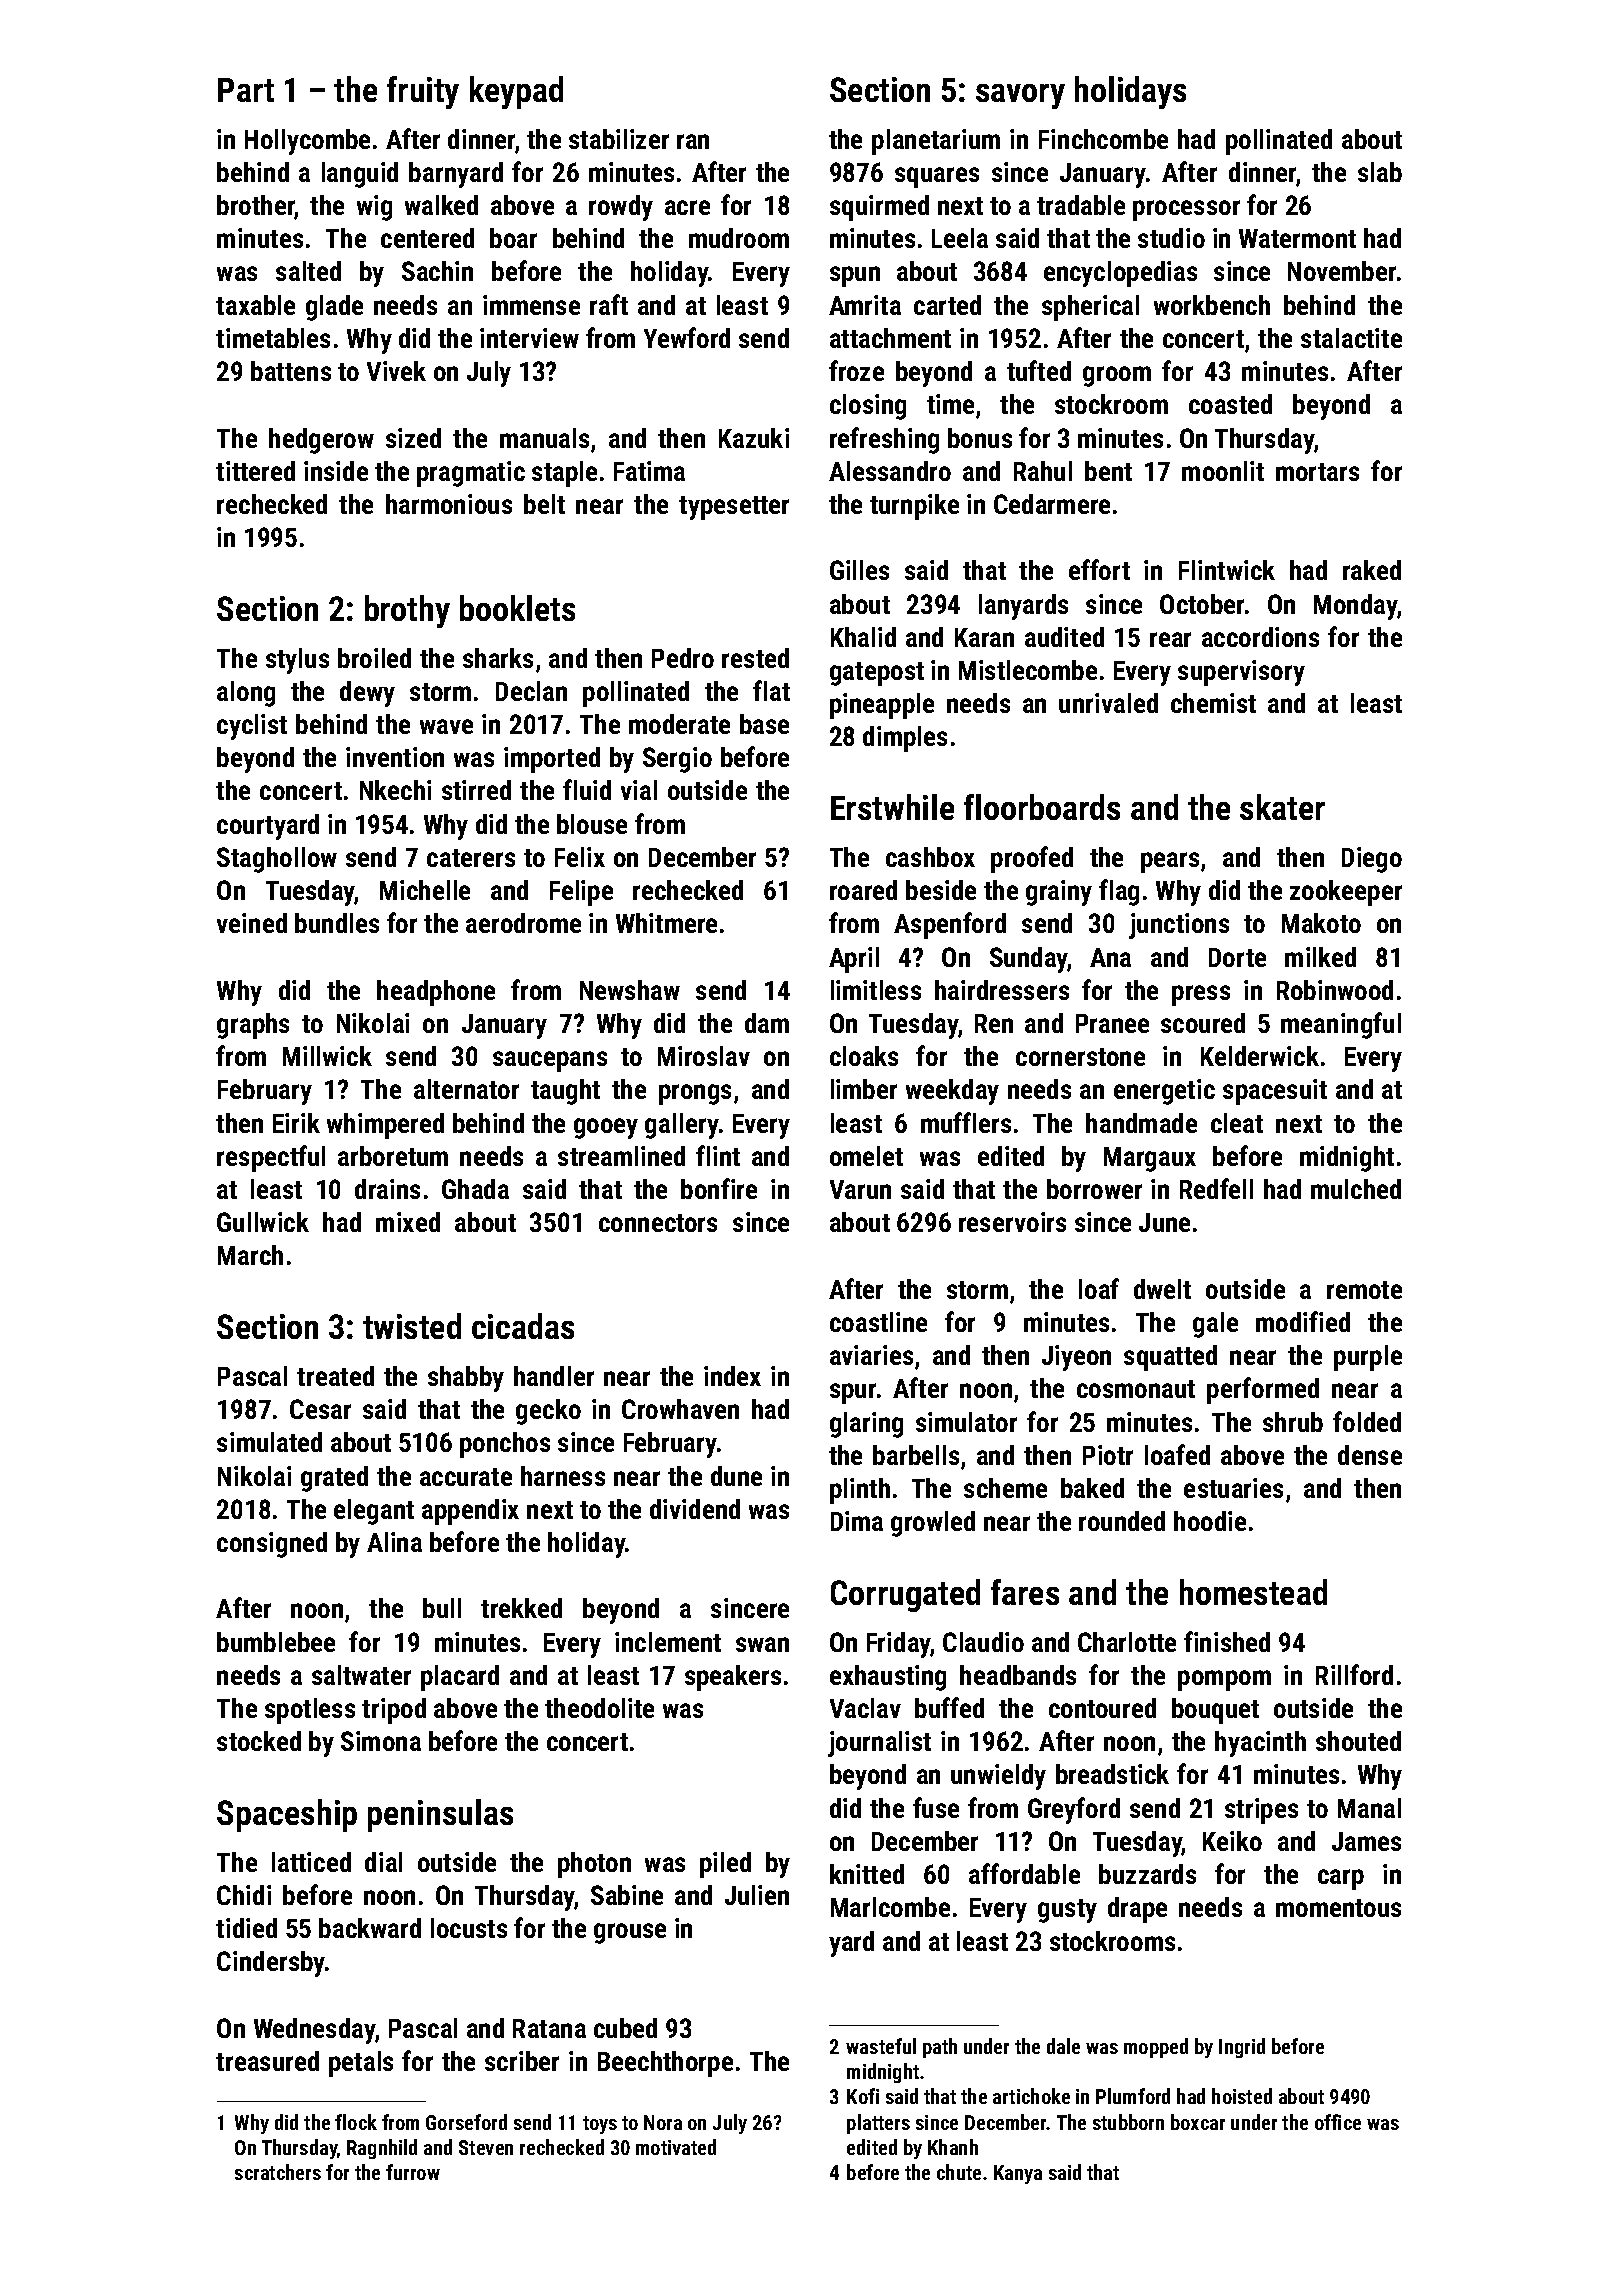  What do you see at coordinates (423, 92) in the page?
I see `fruity` at bounding box center [423, 92].
